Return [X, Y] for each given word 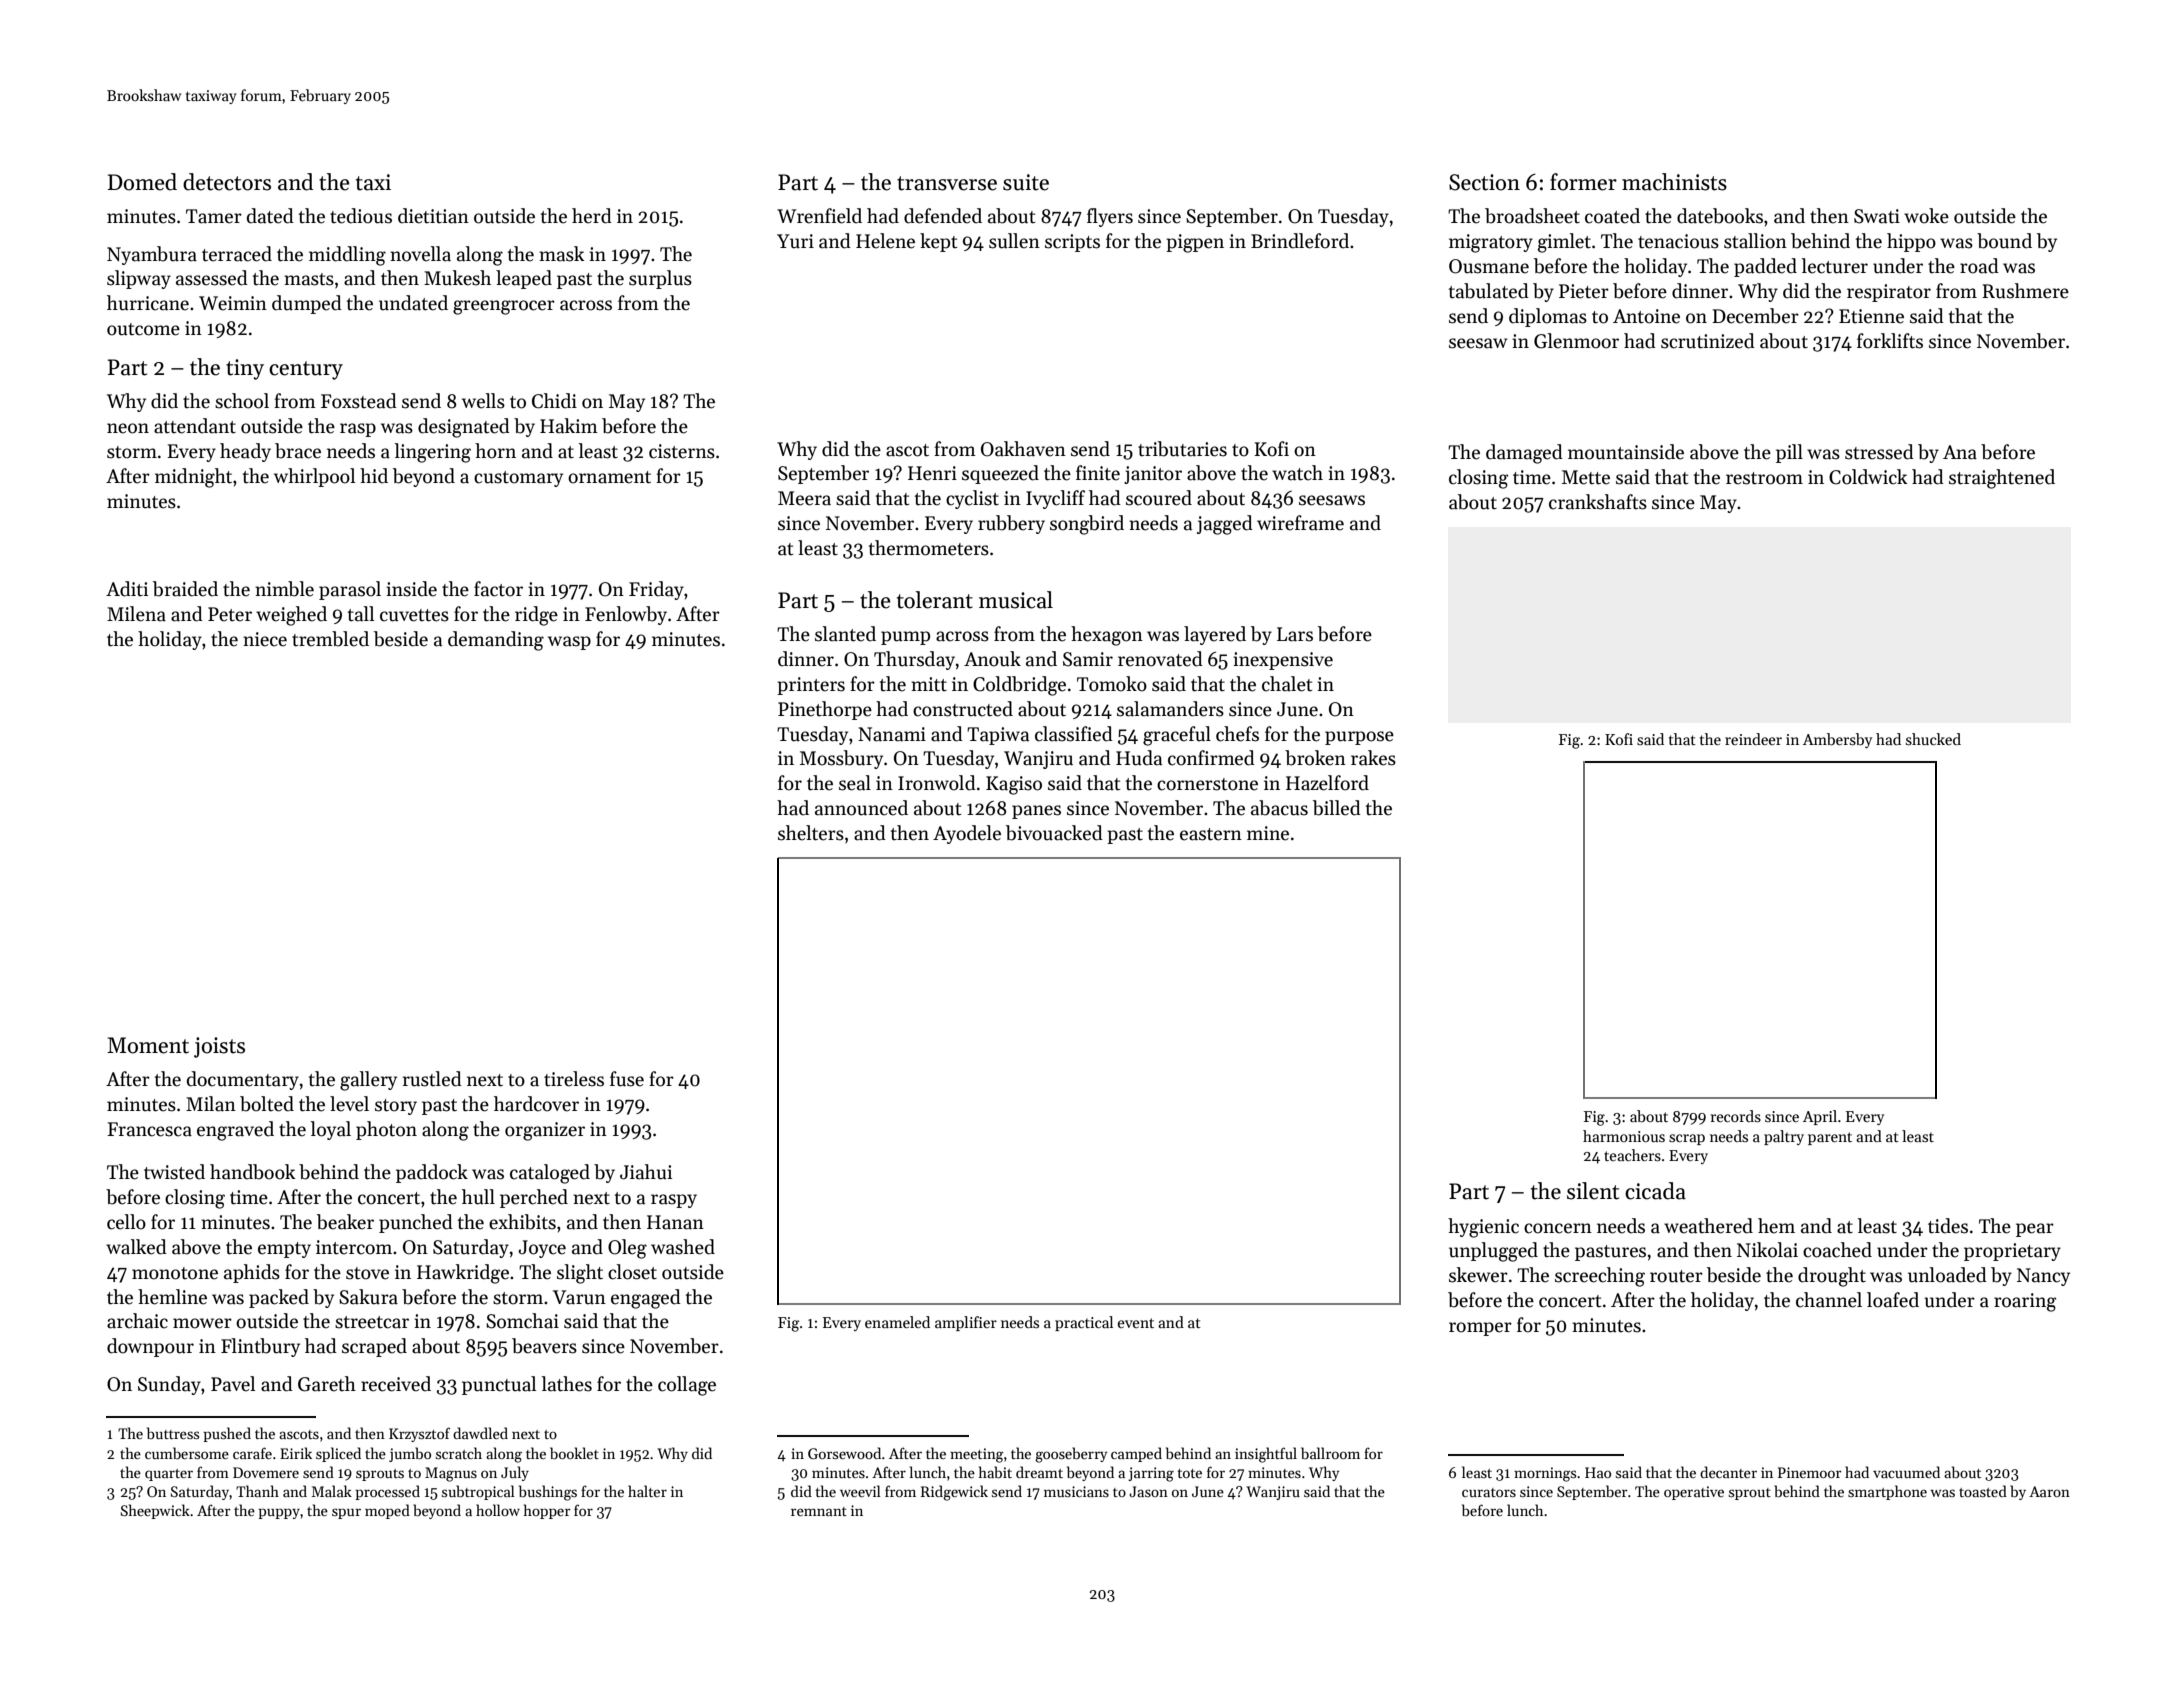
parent [1830, 1138]
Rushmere [2025, 291]
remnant [819, 1511]
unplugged [1493, 1252]
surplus [660, 279]
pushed [227, 1434]
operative [1694, 1493]
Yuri [795, 241]
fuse [627, 1079]
